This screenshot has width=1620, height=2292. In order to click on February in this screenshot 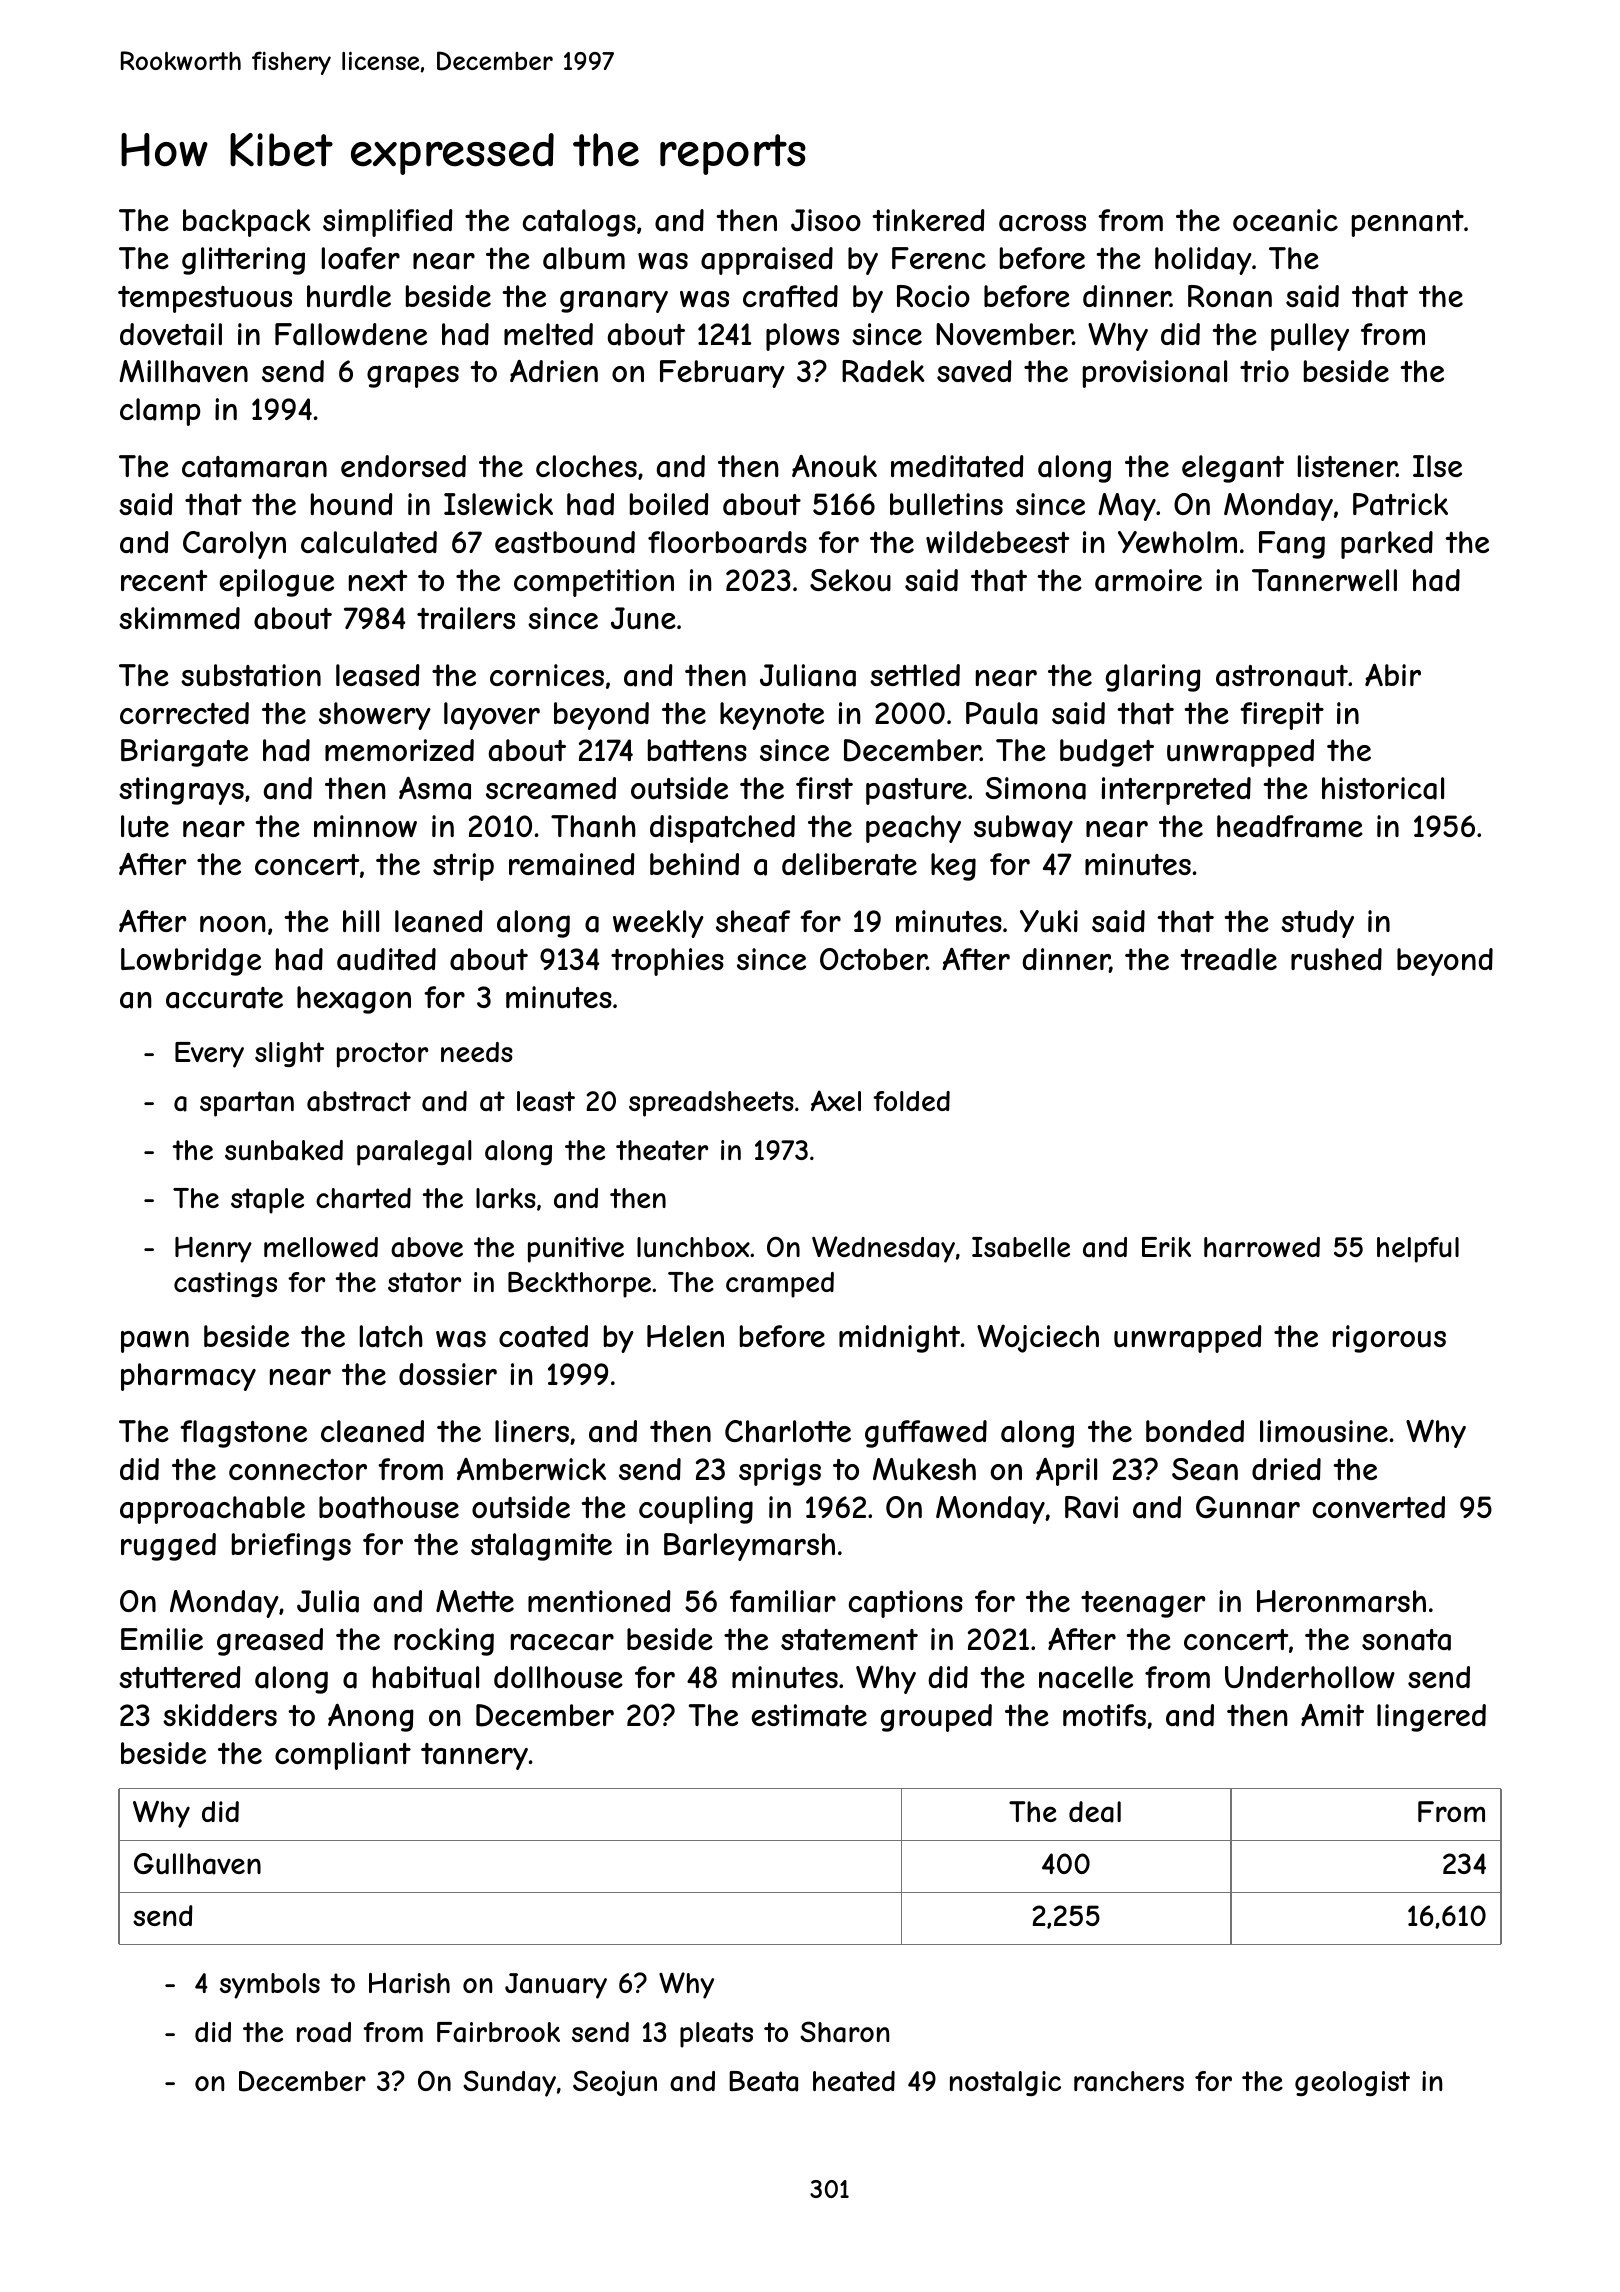, I will do `click(722, 374)`.
